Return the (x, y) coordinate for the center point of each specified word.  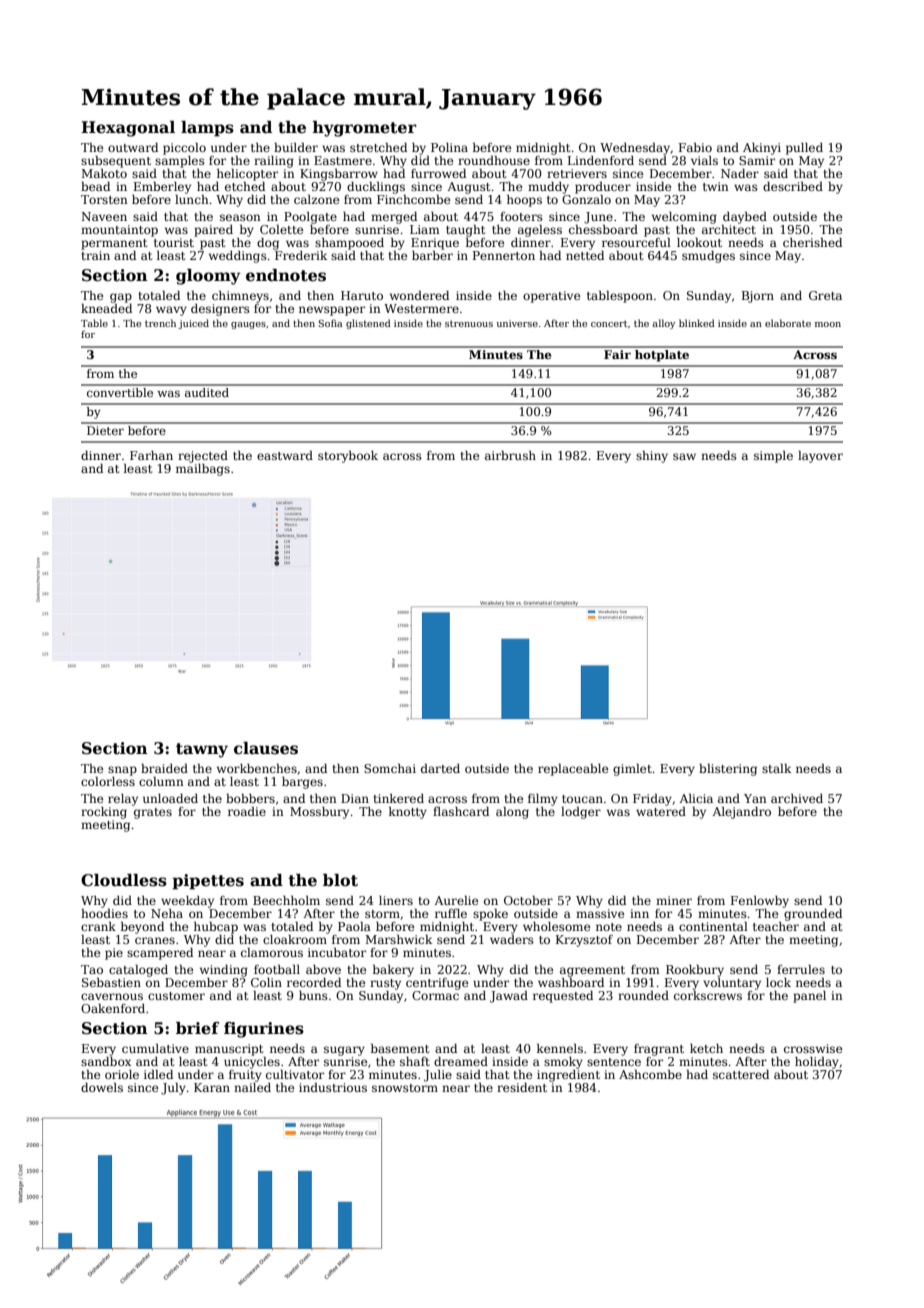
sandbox (106, 1061)
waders (512, 939)
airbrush (510, 455)
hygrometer (365, 129)
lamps (207, 129)
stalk (776, 768)
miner (674, 900)
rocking (104, 813)
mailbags (203, 470)
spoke (490, 915)
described (793, 186)
